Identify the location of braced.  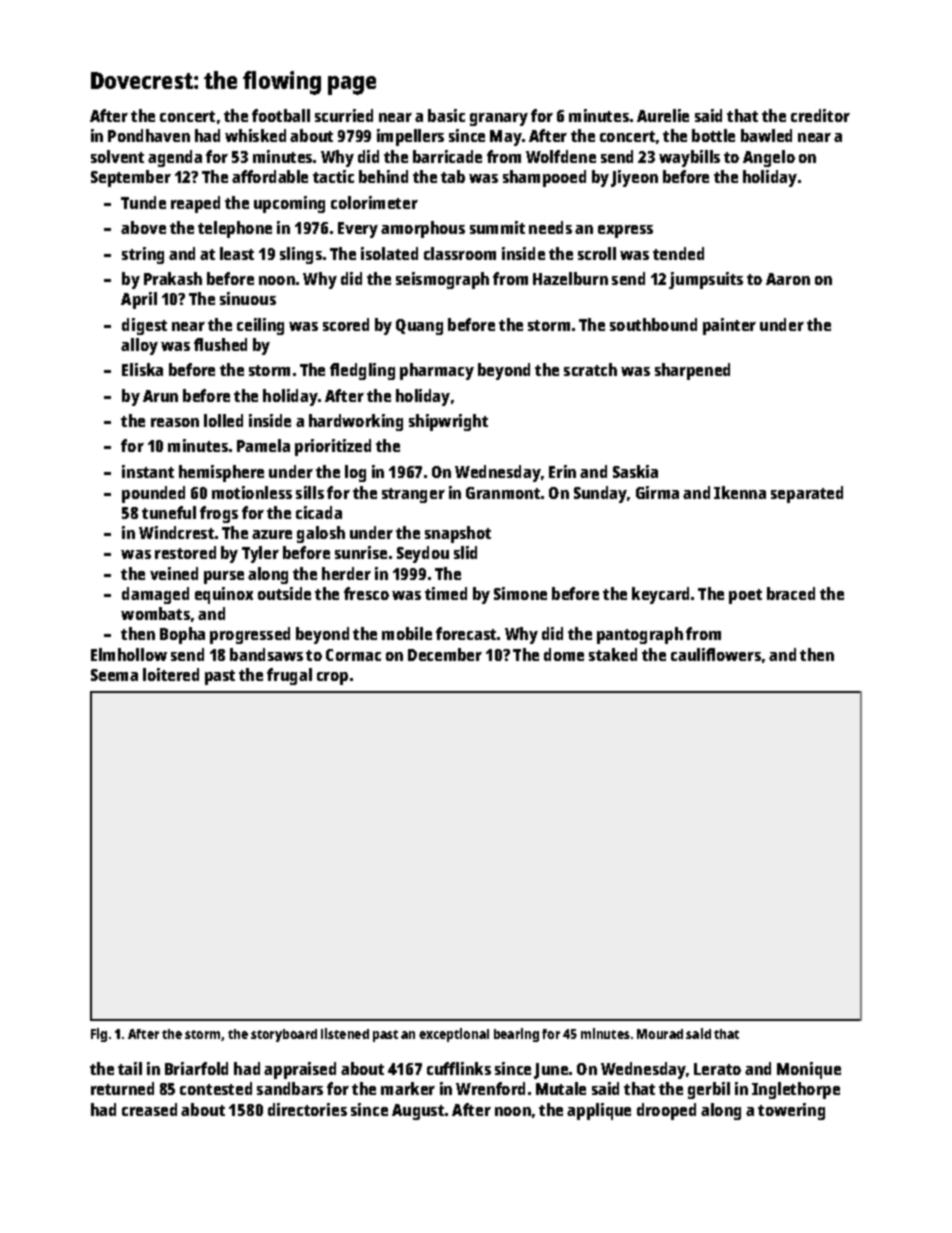
(791, 593).
